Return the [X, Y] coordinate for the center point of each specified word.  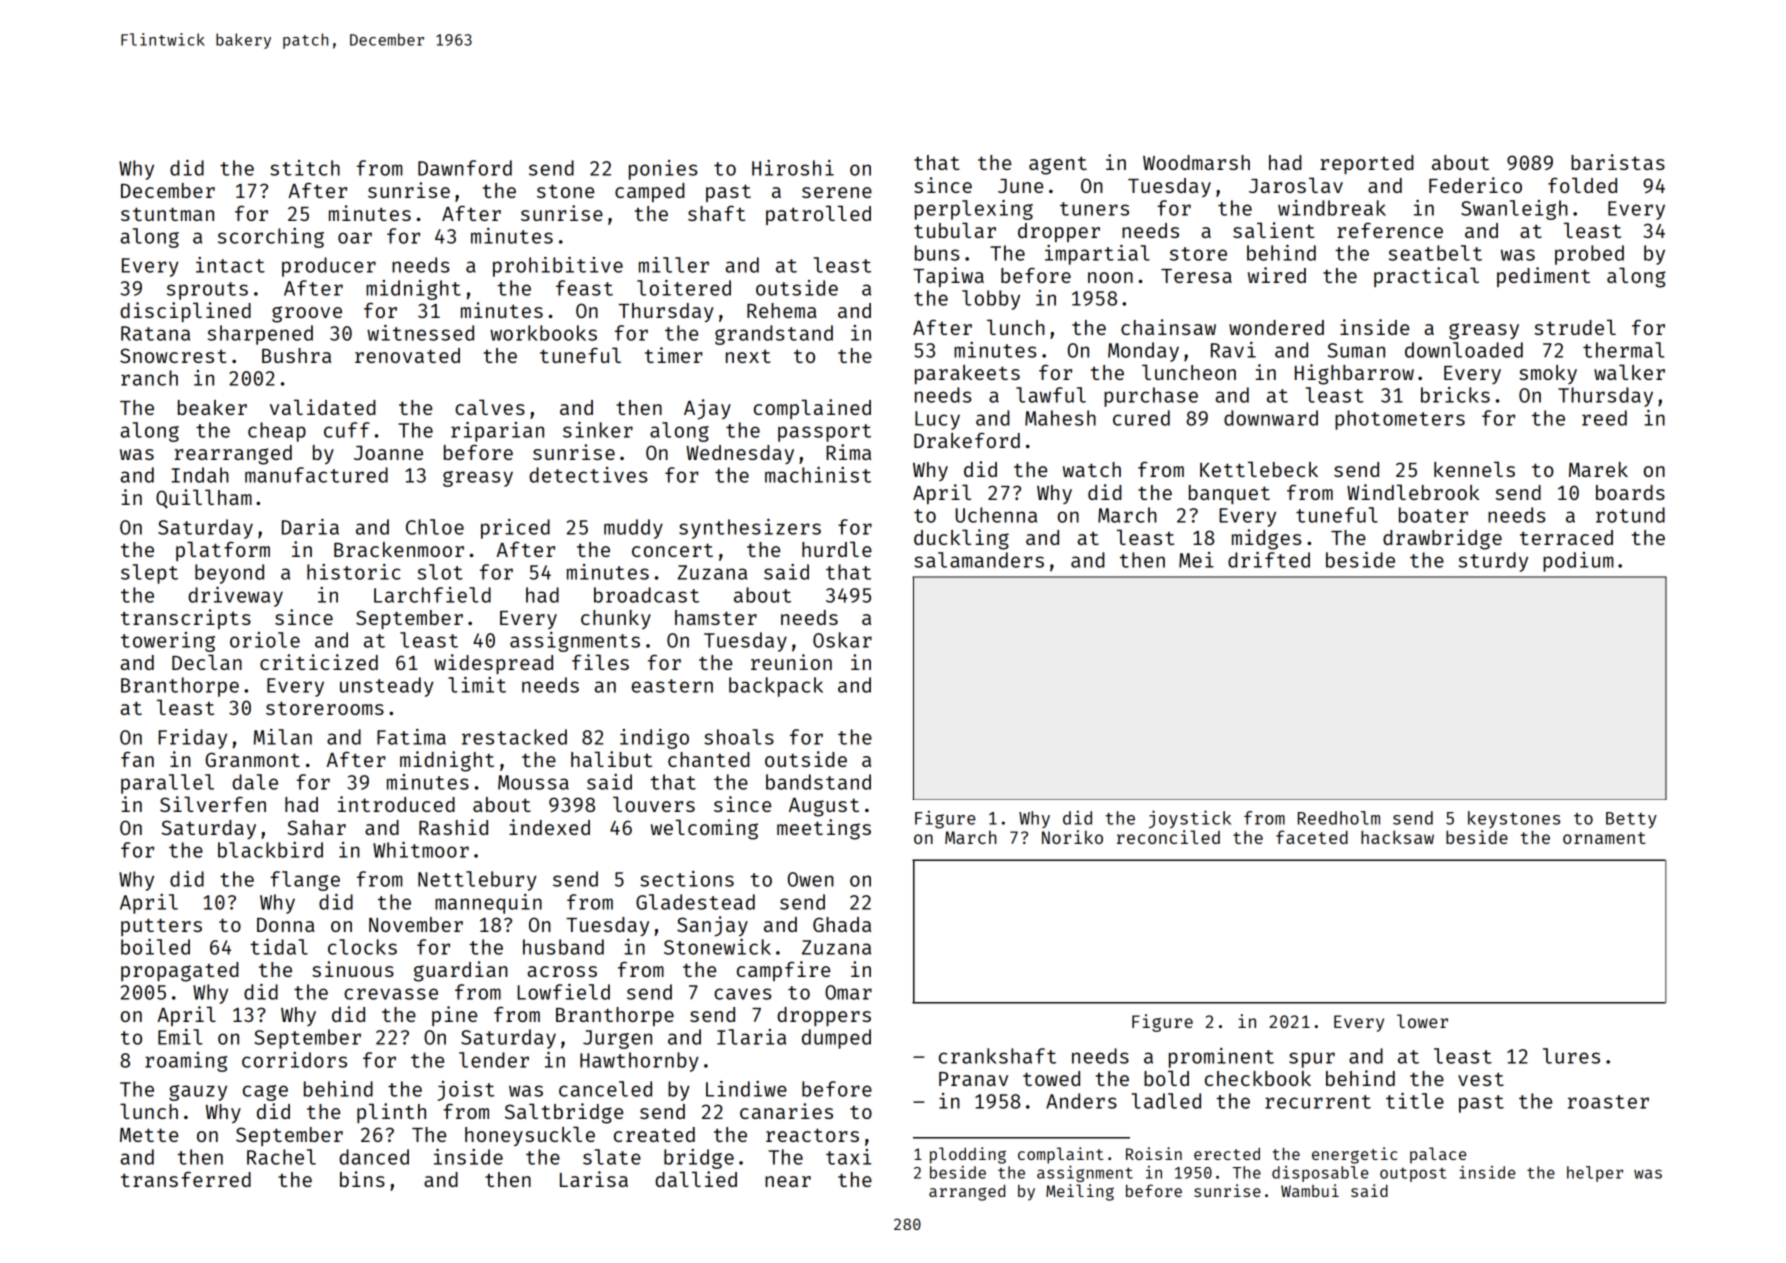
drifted [1269, 560]
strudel [1575, 327]
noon [1110, 277]
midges [1266, 539]
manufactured [316, 475]
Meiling [1080, 1192]
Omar [848, 992]
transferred [186, 1179]
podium [1578, 562]
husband [563, 947]
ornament [1604, 838]
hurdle [837, 549]
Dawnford [465, 168]
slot [440, 572]
